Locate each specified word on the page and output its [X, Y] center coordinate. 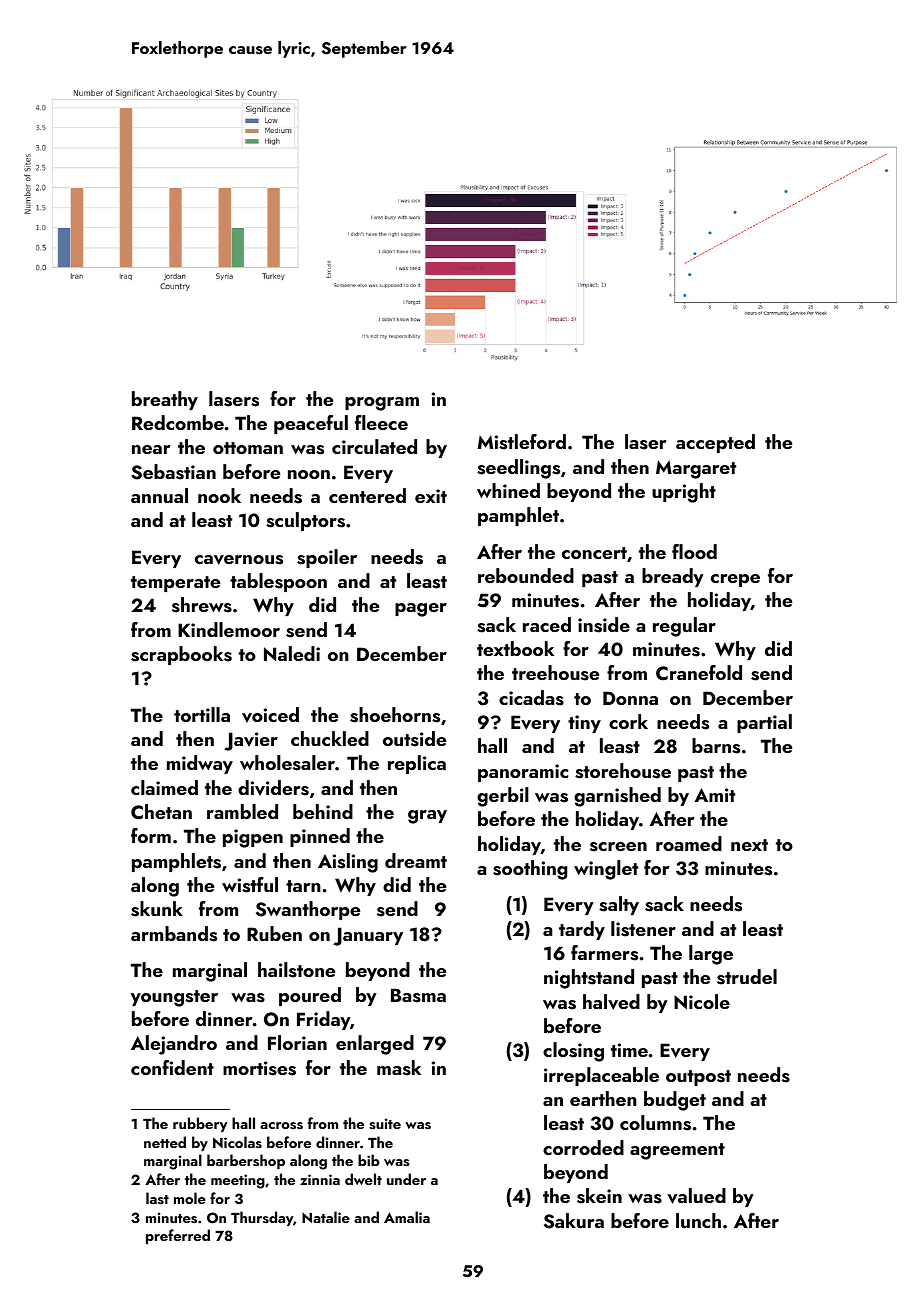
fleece [381, 422]
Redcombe [178, 422]
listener [643, 929]
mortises [259, 1068]
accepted [715, 443]
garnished [617, 797]
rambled [242, 811]
